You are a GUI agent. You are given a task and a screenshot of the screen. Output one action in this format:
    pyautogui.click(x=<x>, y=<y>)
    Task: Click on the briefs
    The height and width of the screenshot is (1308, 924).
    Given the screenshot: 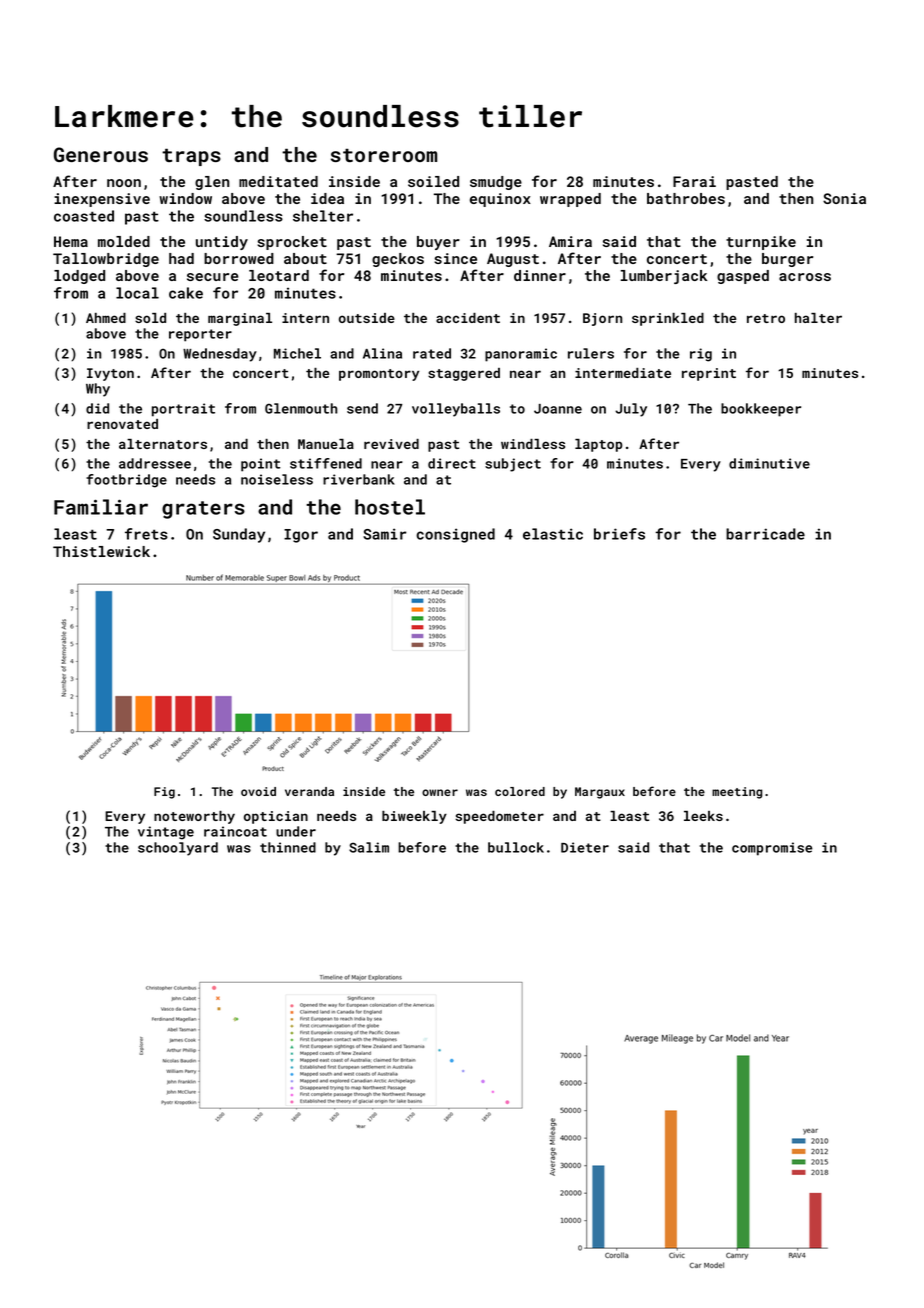 What is the action you would take?
    pyautogui.click(x=619, y=534)
